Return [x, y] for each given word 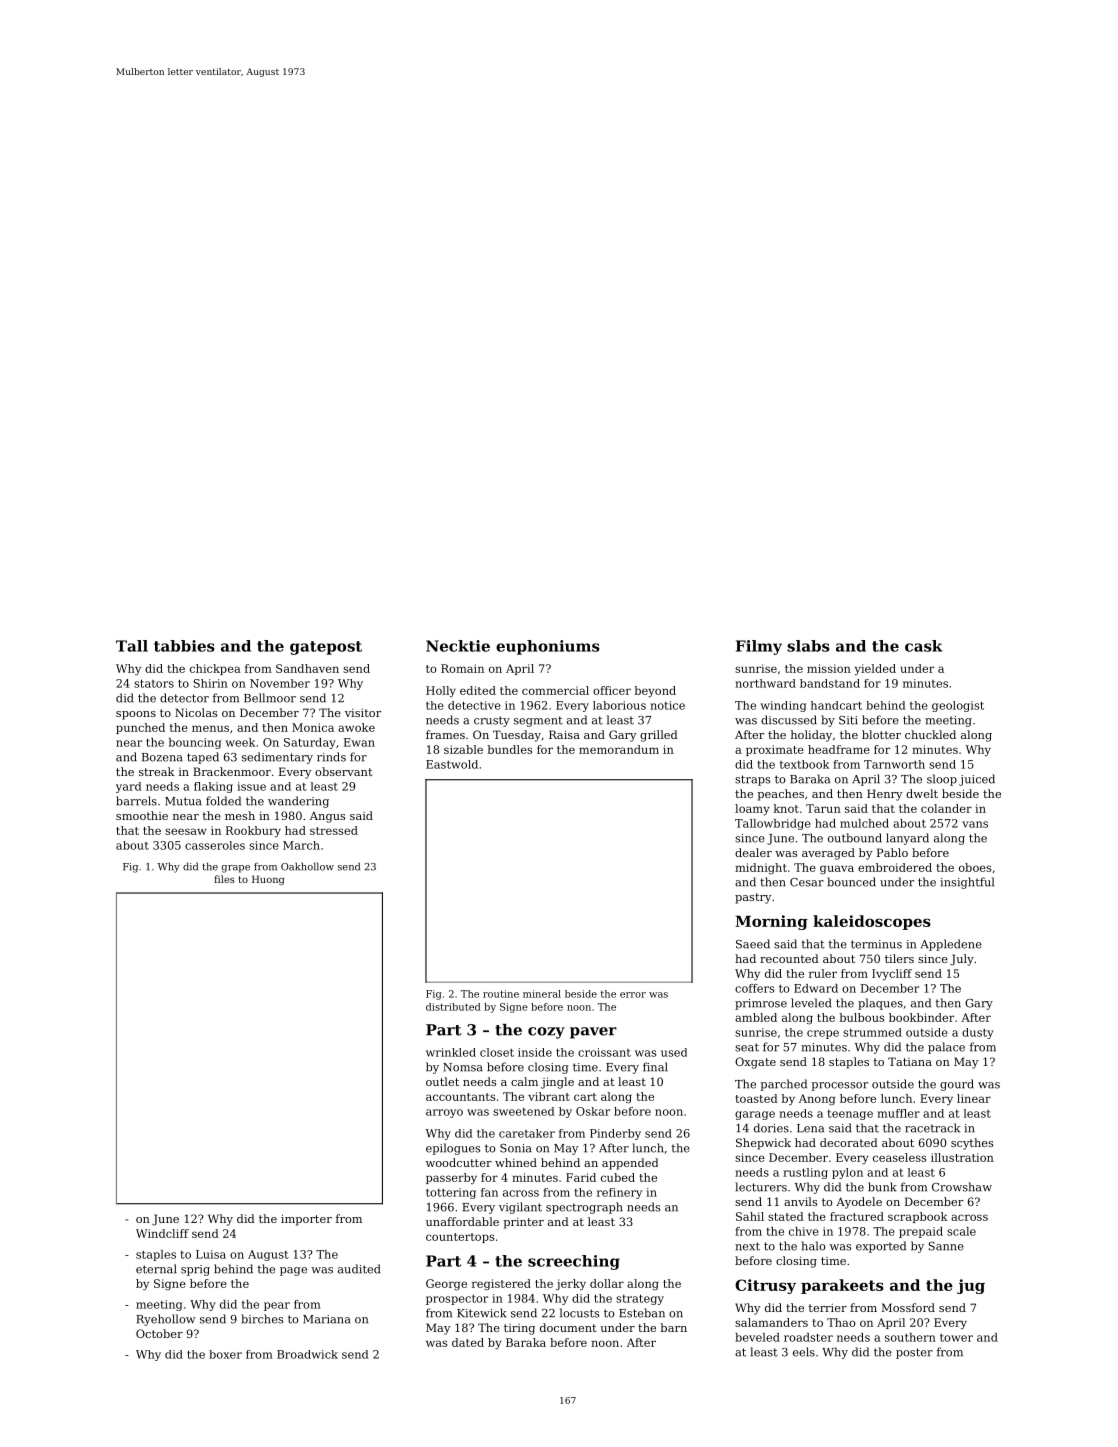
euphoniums [548, 647]
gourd [957, 1085]
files [224, 879]
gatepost [326, 648]
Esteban [642, 1313]
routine [501, 994]
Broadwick [307, 1354]
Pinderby [615, 1134]
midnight [761, 868]
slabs [808, 646]
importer [306, 1220]
